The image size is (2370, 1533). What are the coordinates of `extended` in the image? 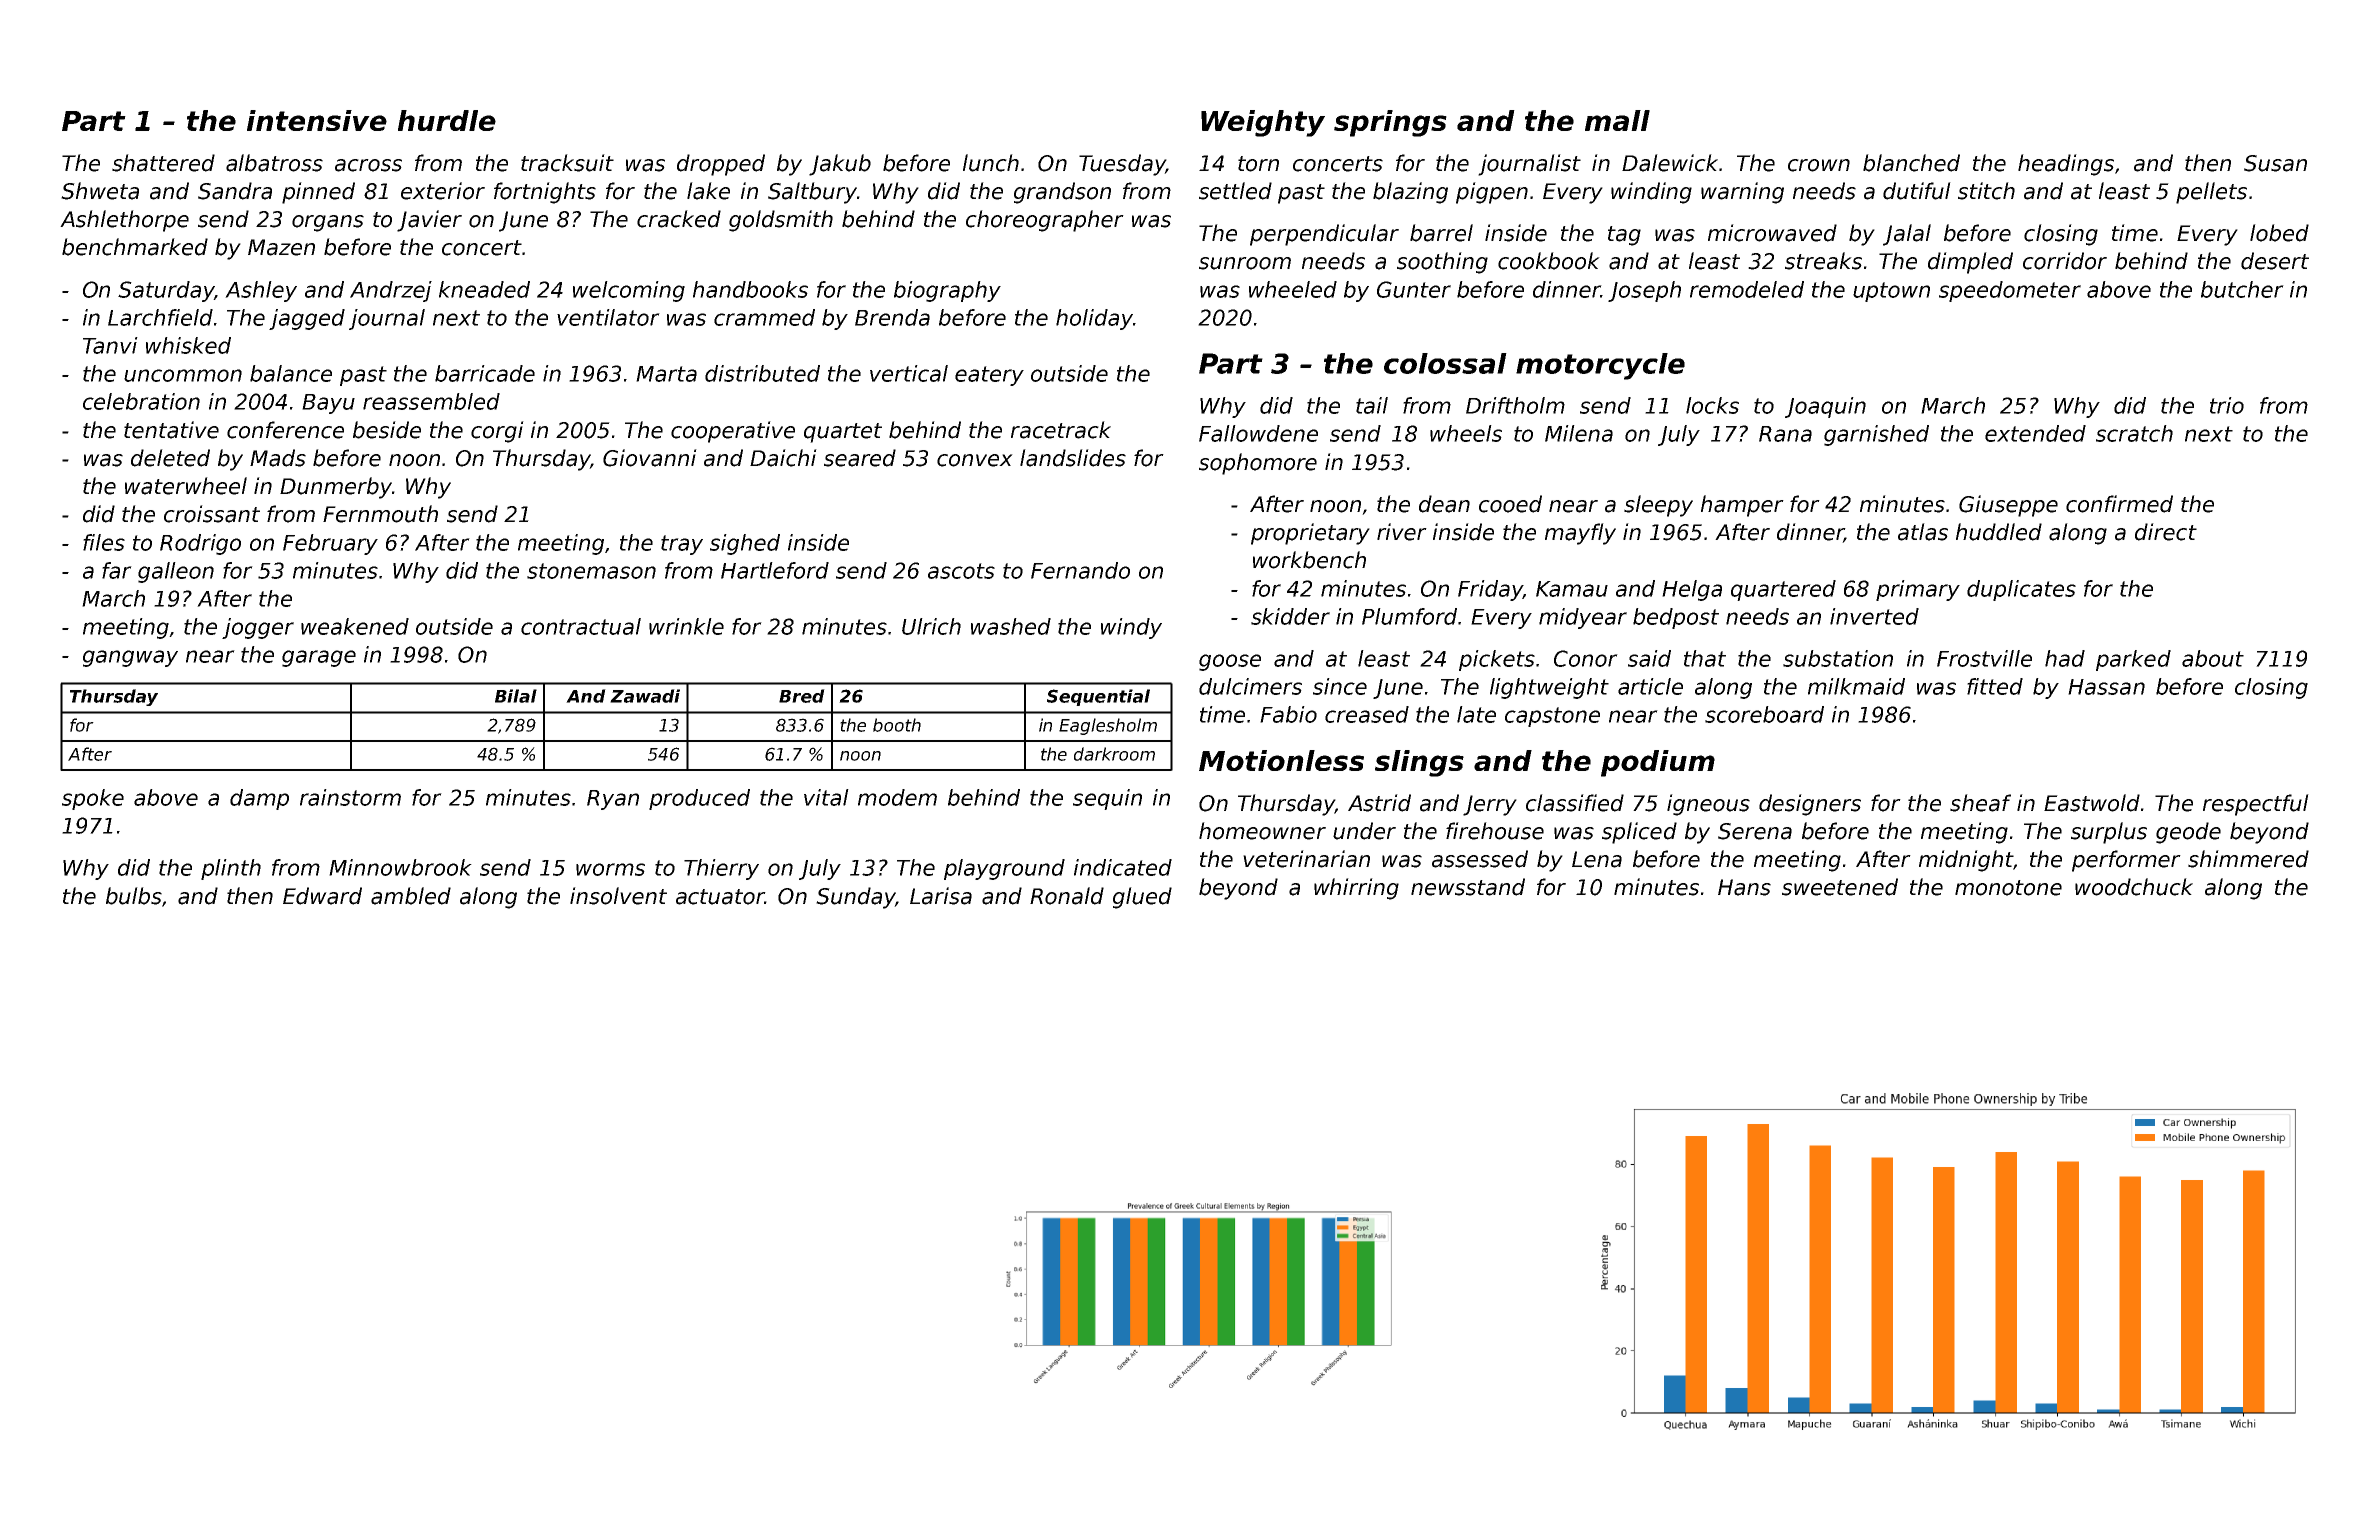 It's located at (2035, 433).
